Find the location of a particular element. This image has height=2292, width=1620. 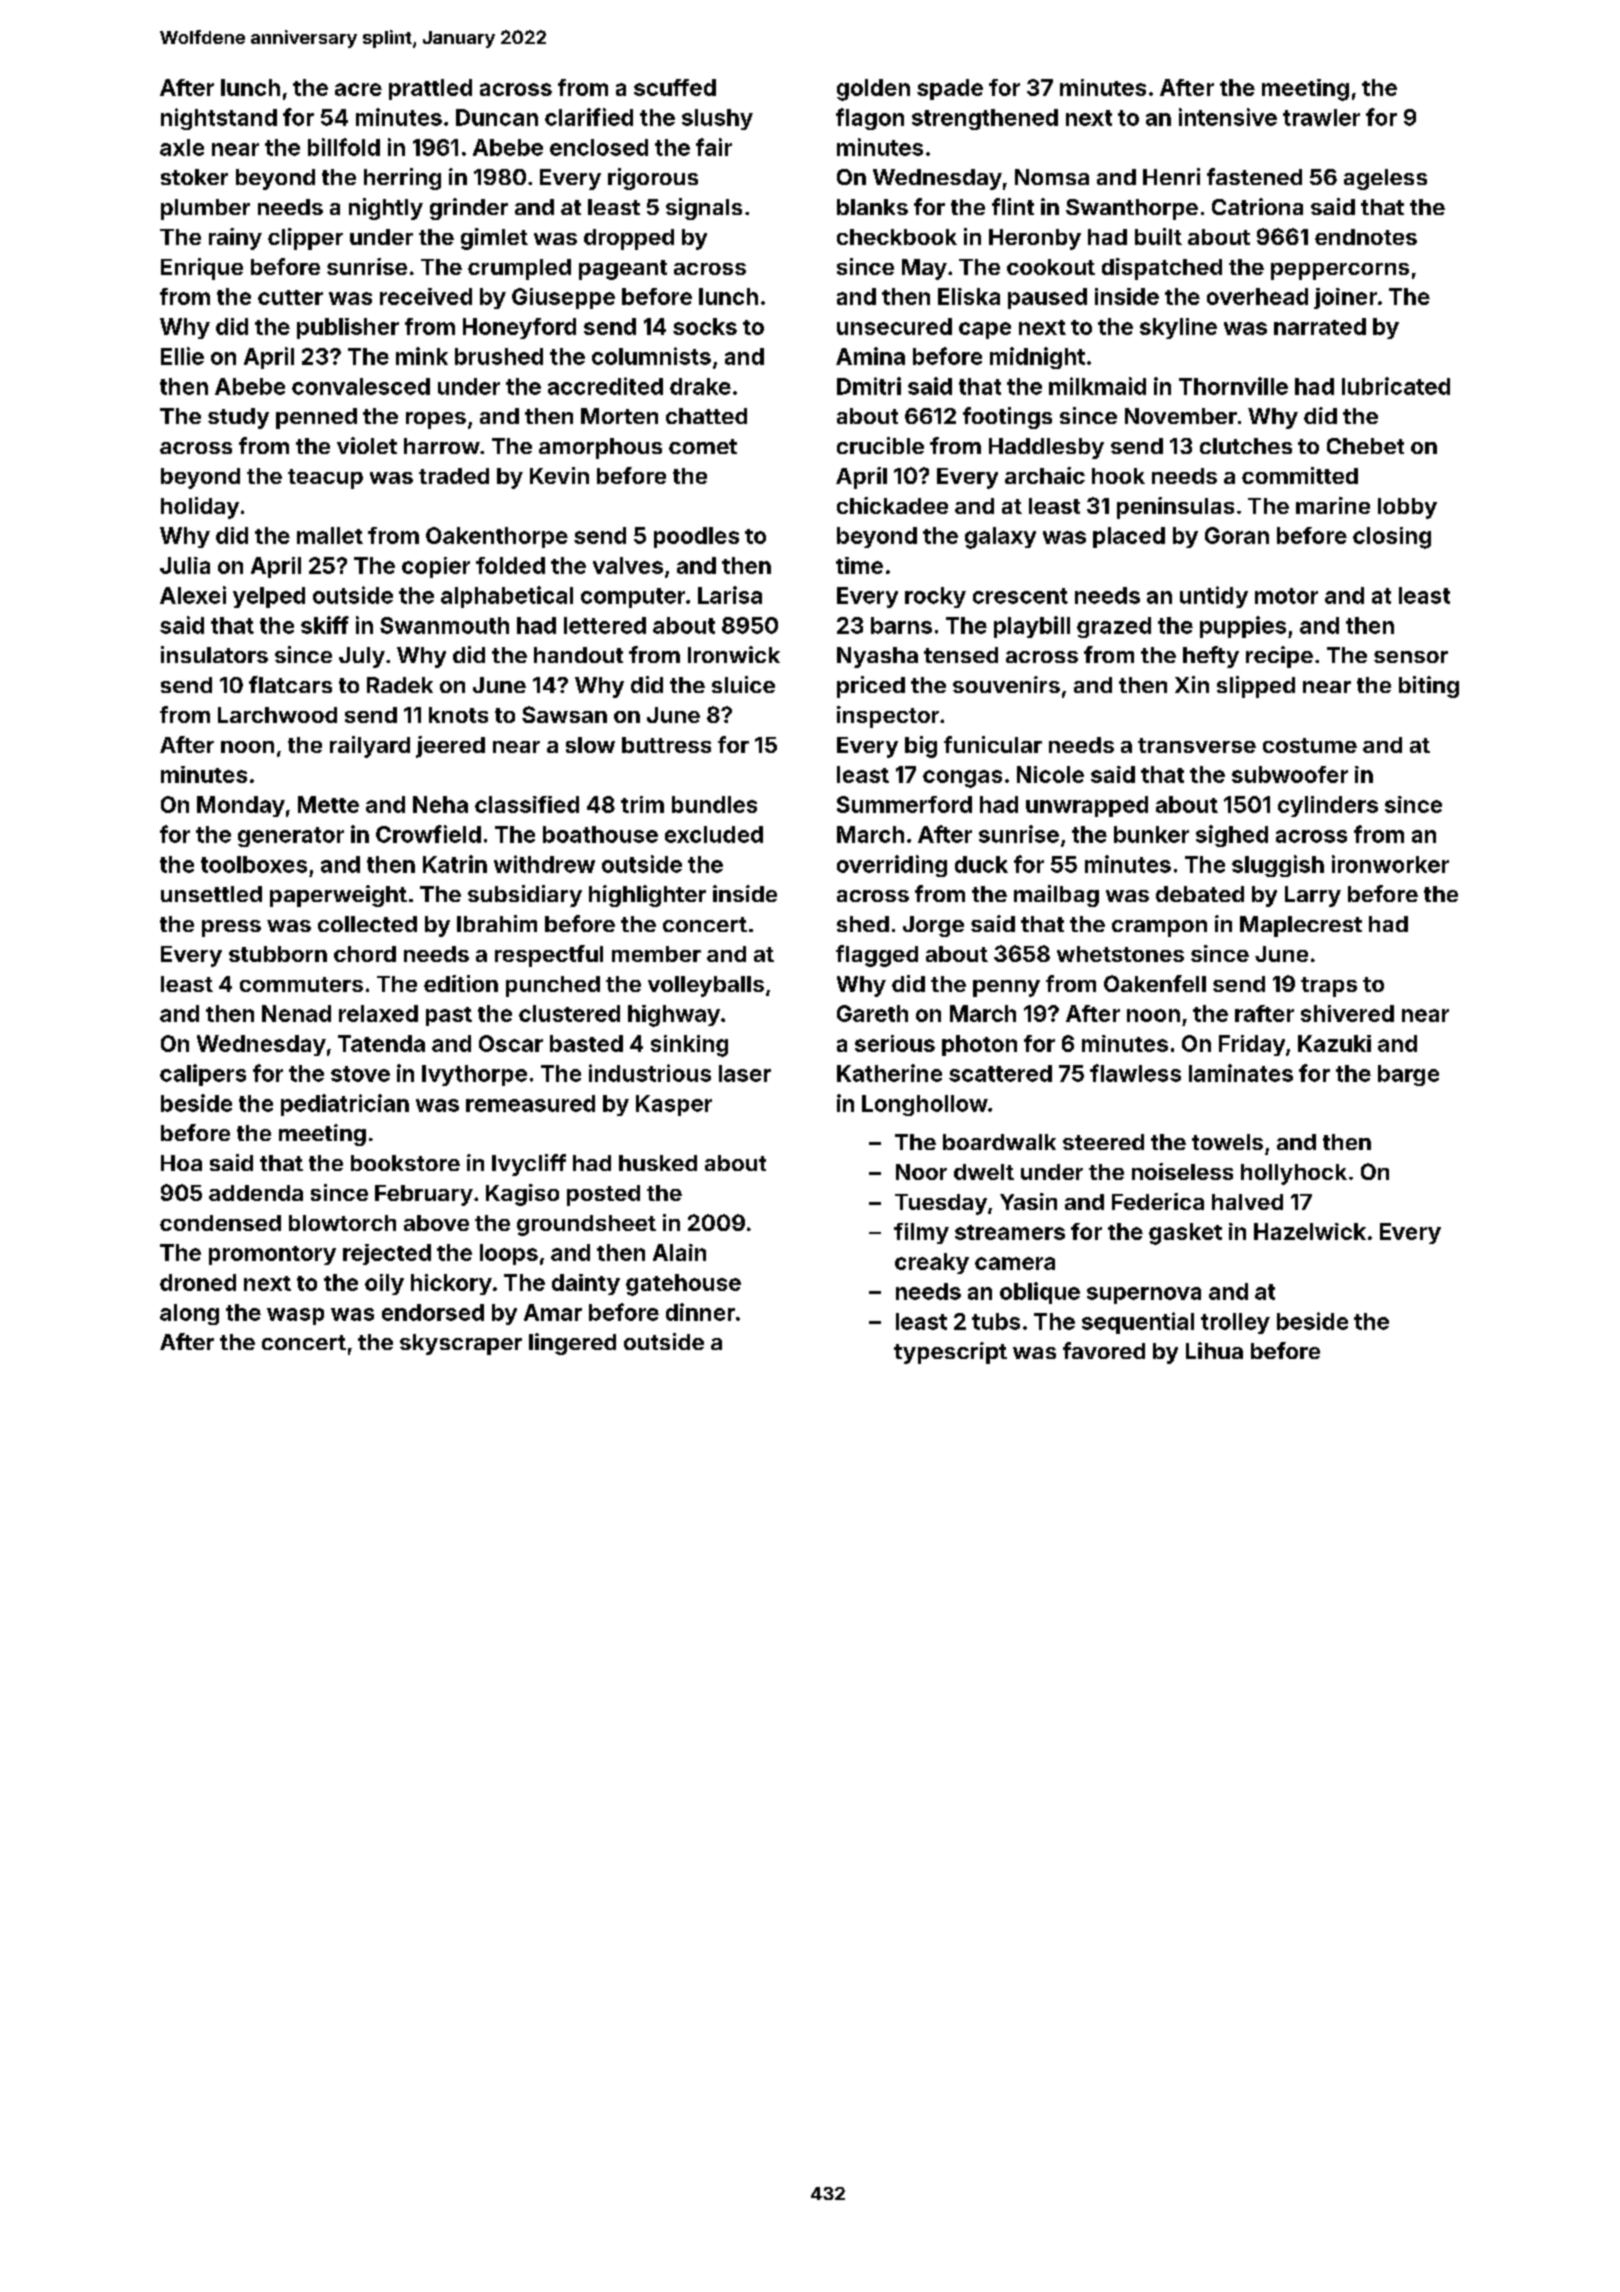

Lihua is located at coordinates (1214, 1350).
